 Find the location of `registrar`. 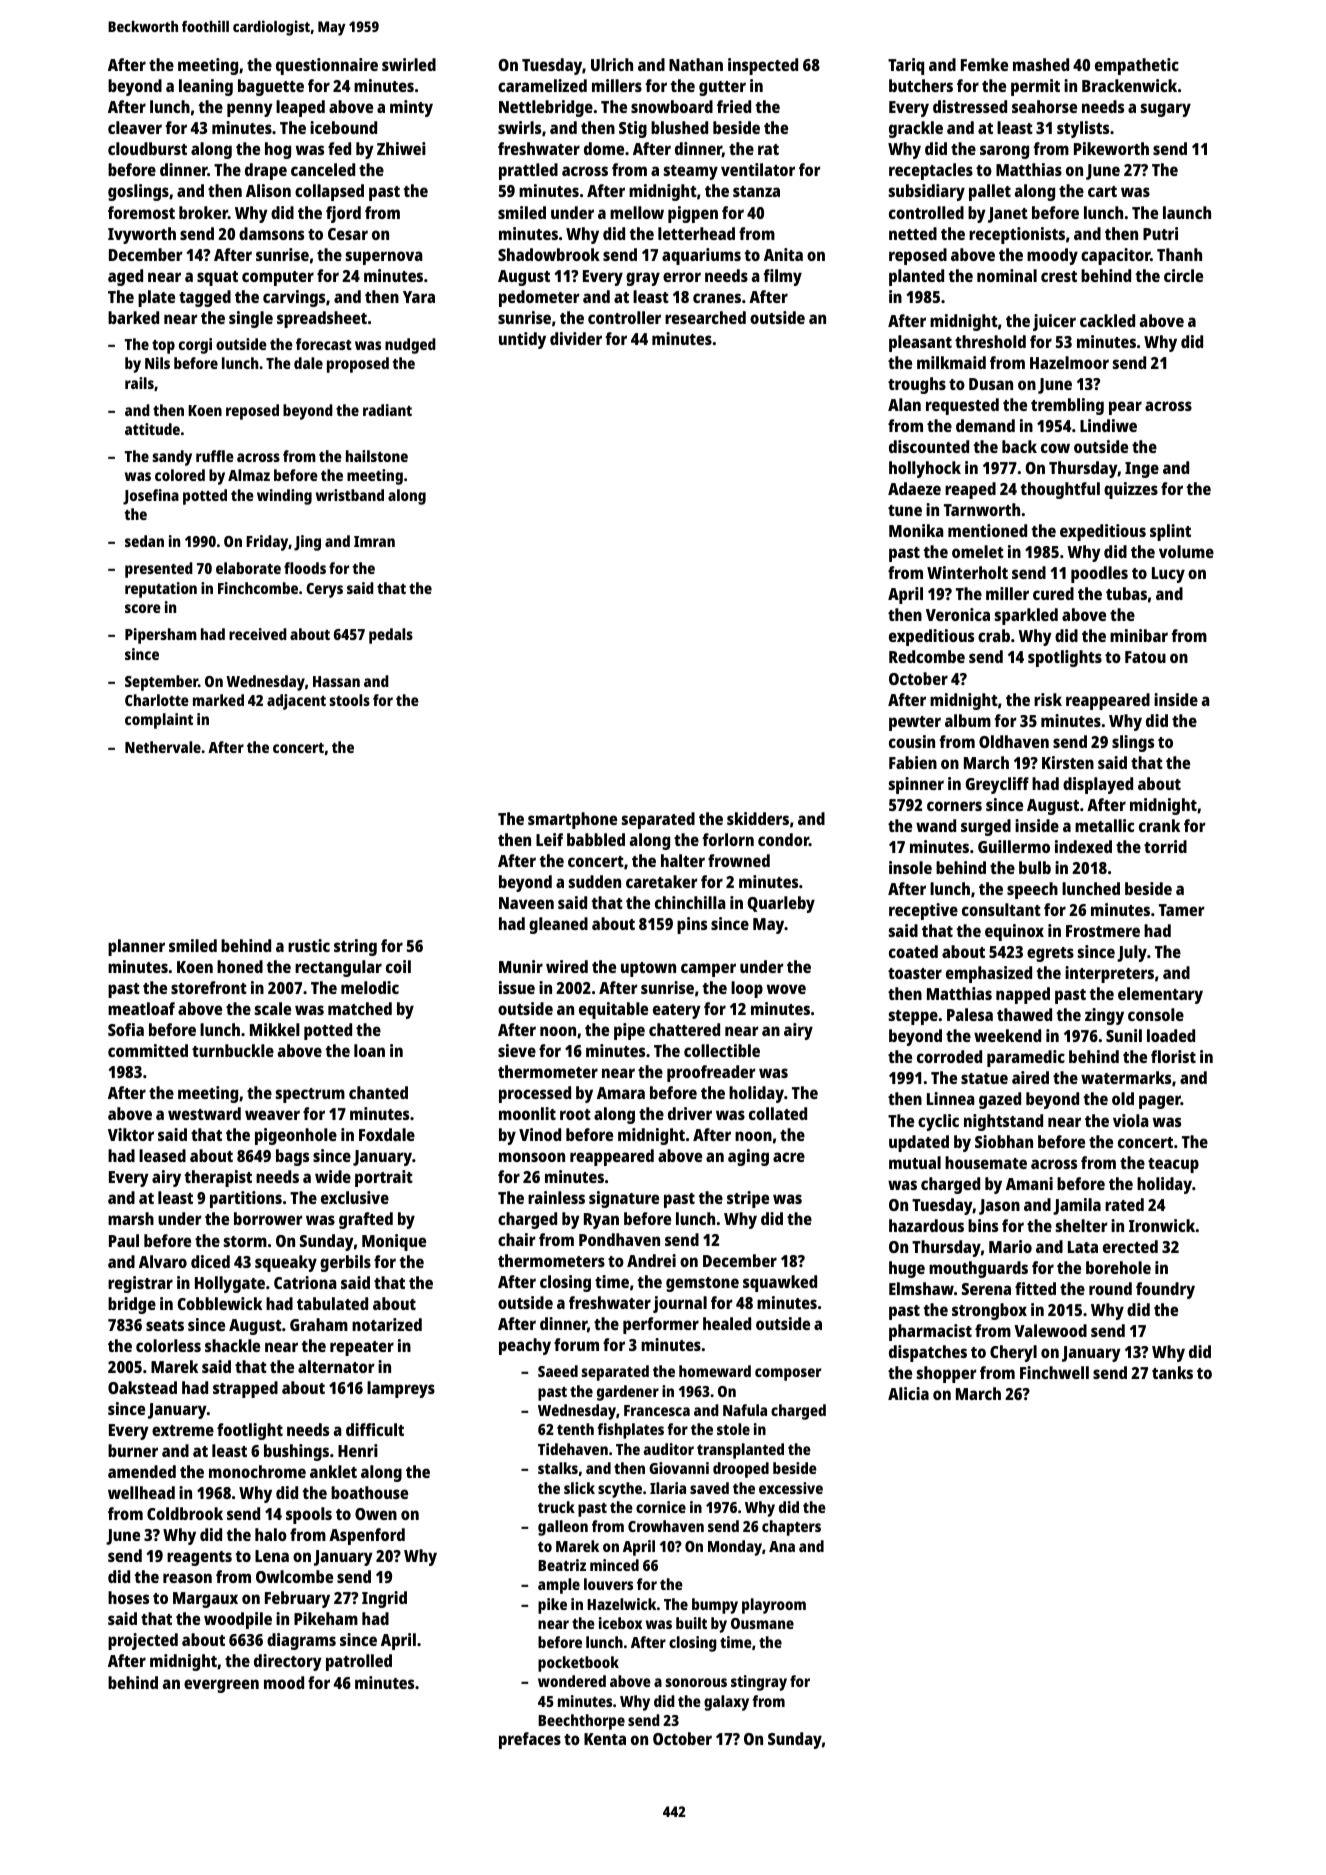

registrar is located at coordinates (140, 1284).
